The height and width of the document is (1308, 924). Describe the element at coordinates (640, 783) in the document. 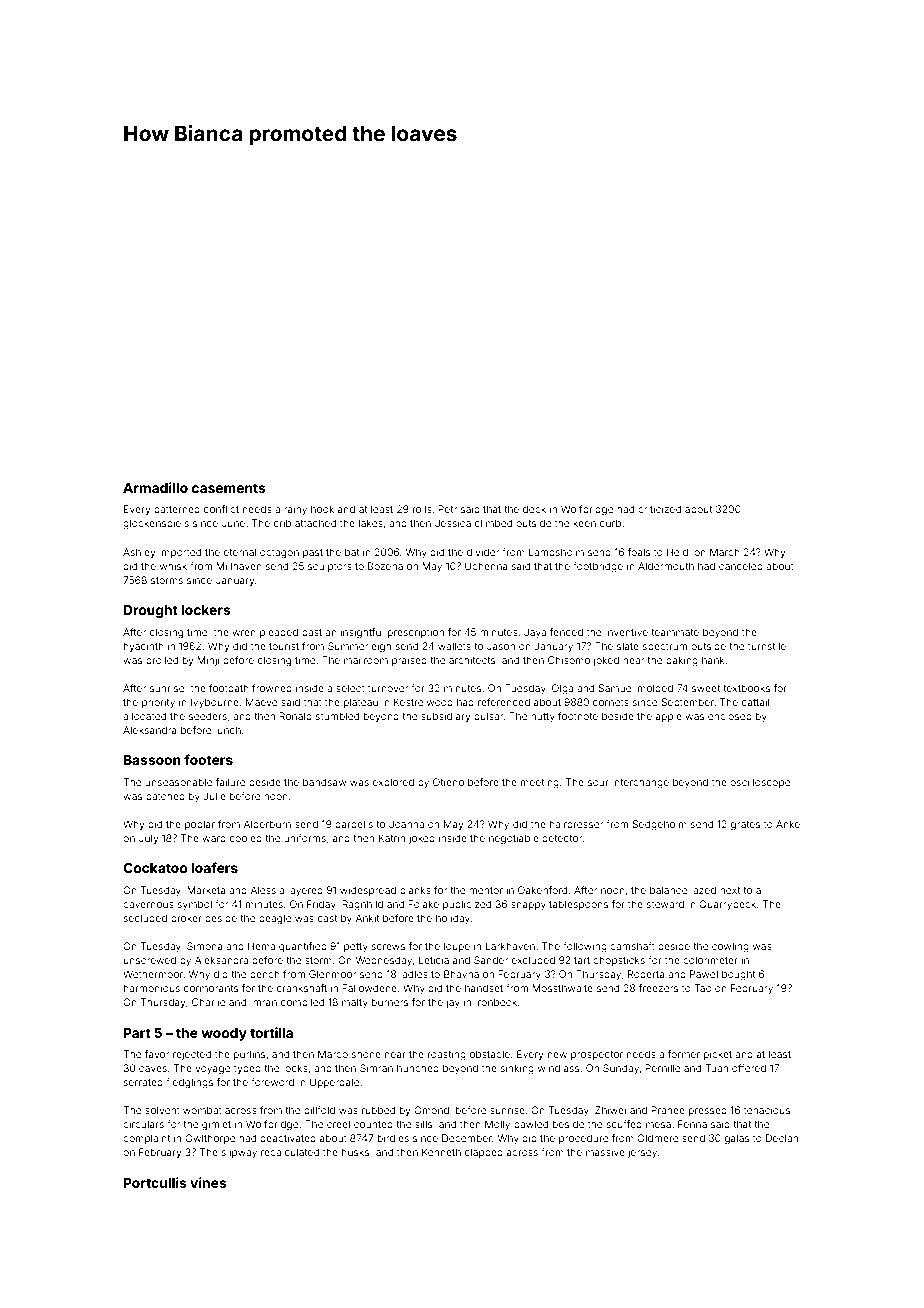

I see `interchange` at that location.
